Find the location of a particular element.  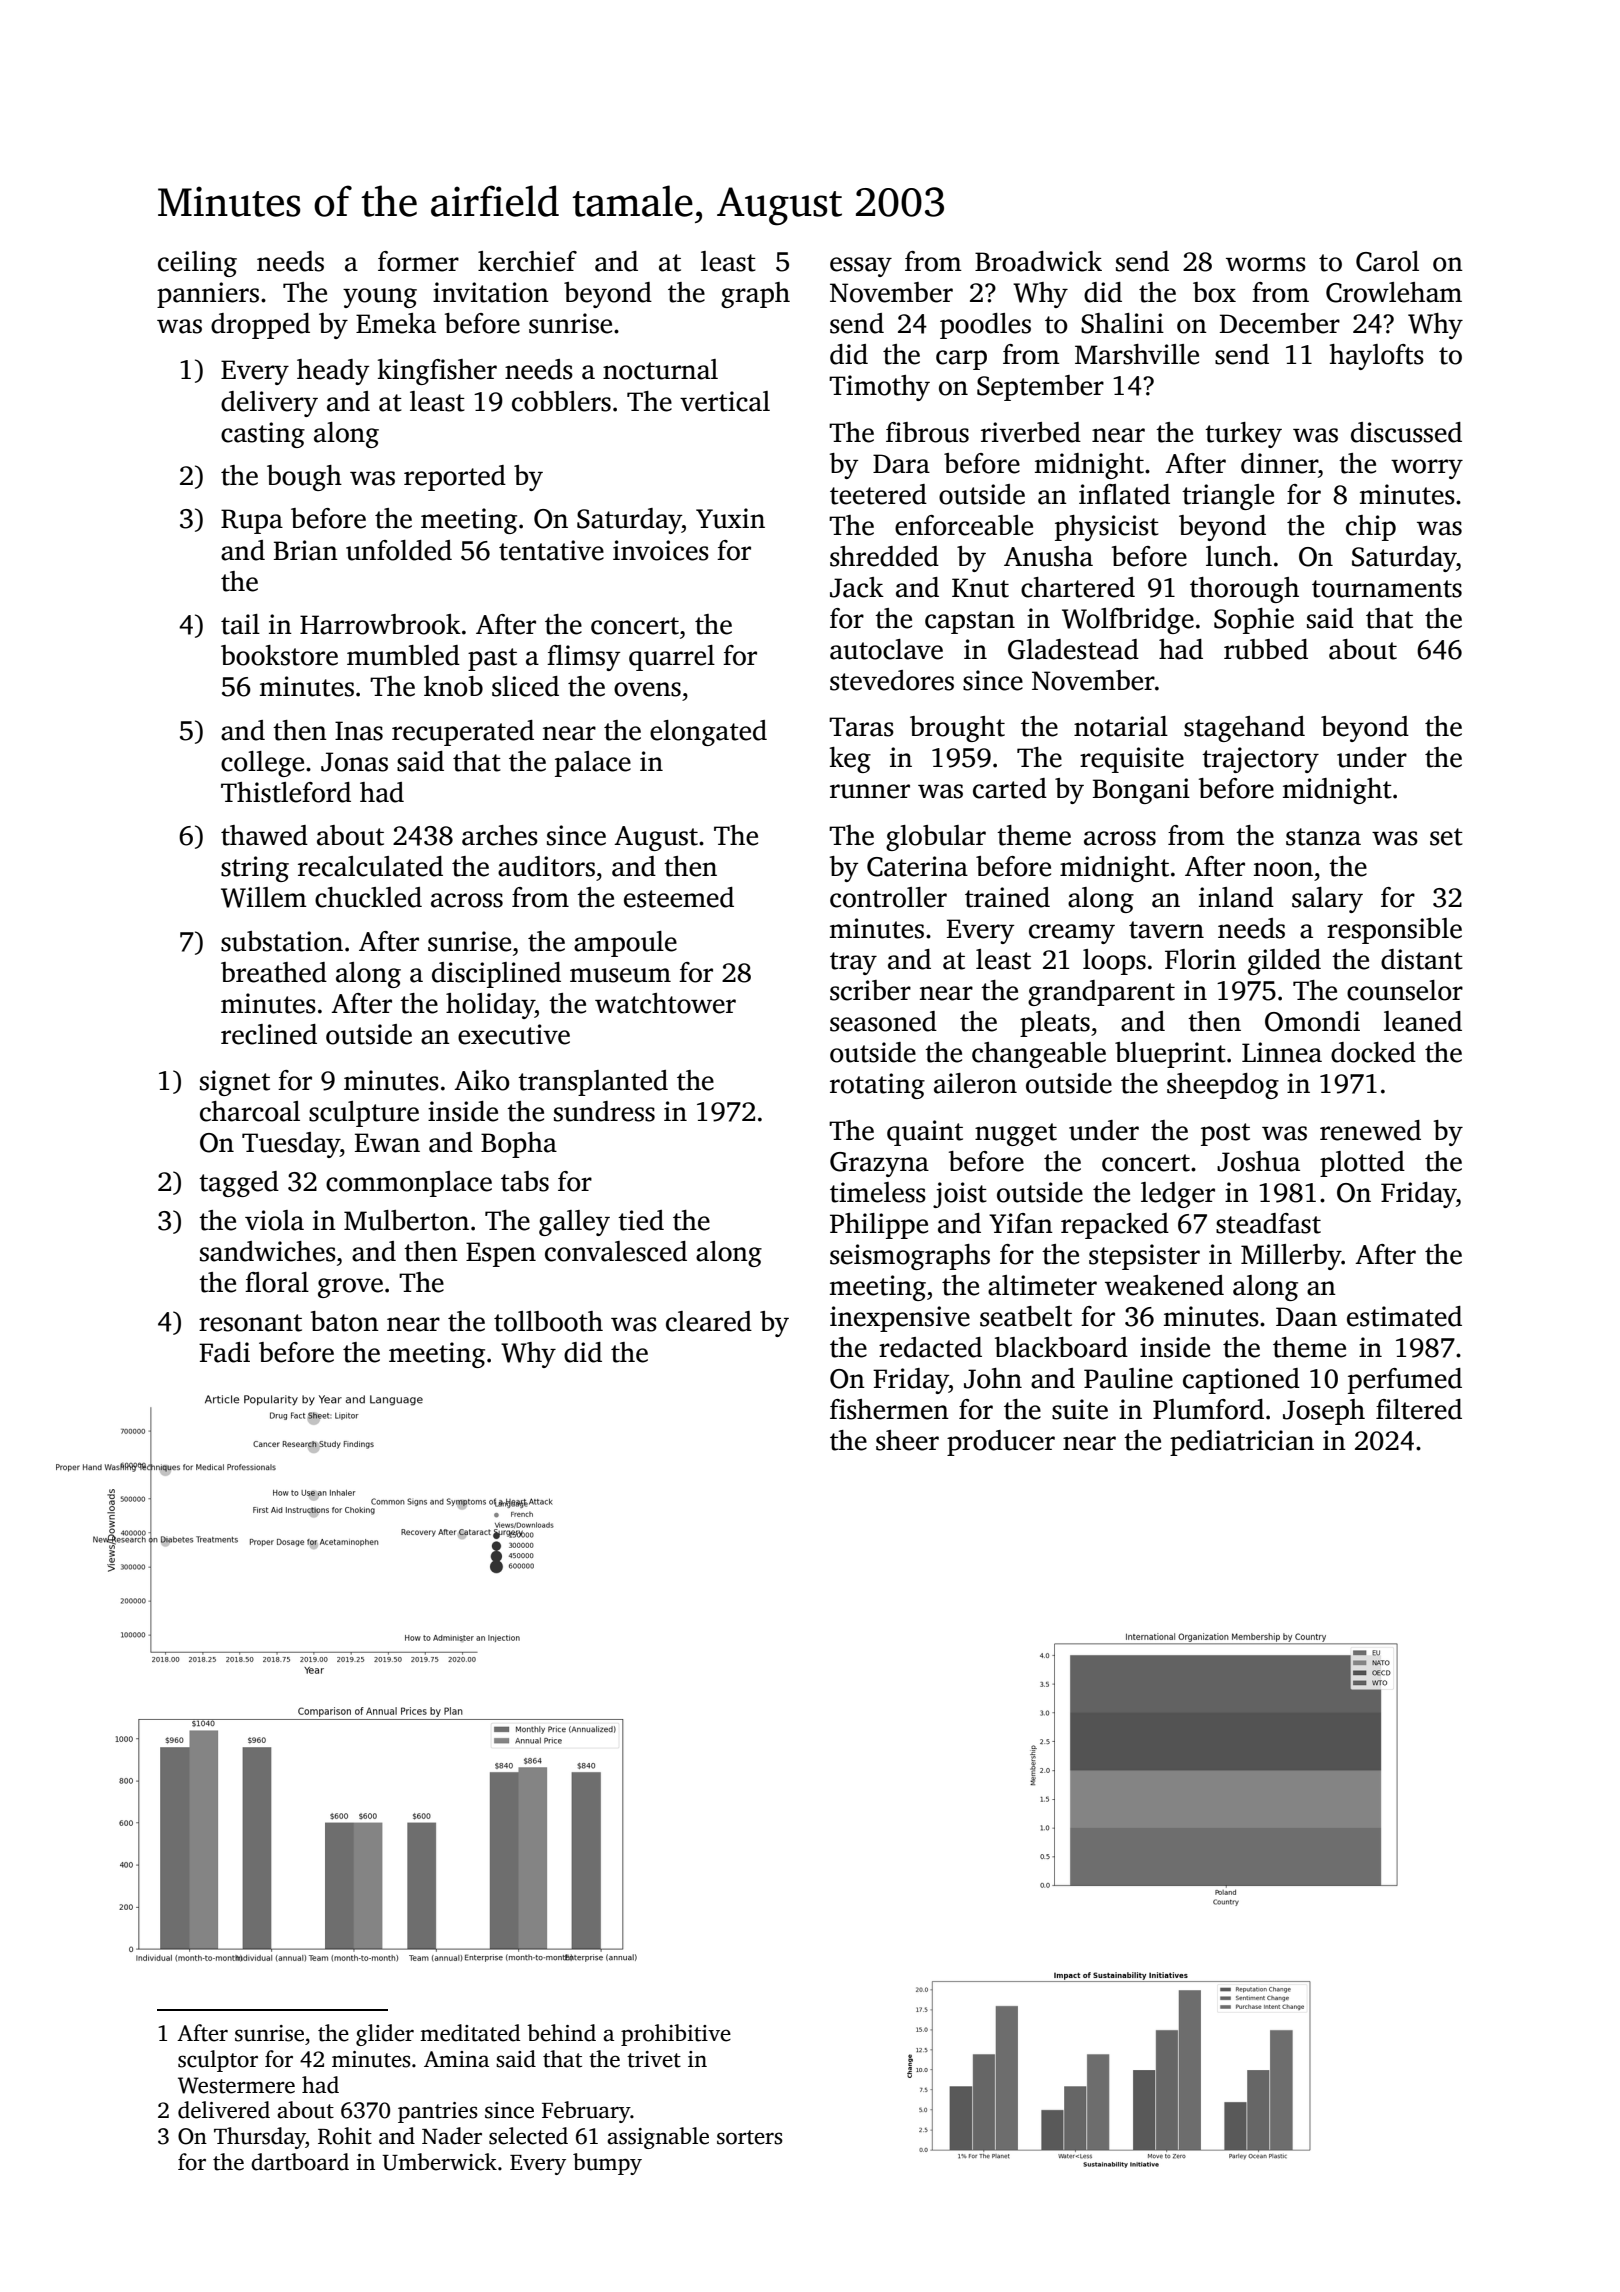

perfumed is located at coordinates (1405, 1381).
